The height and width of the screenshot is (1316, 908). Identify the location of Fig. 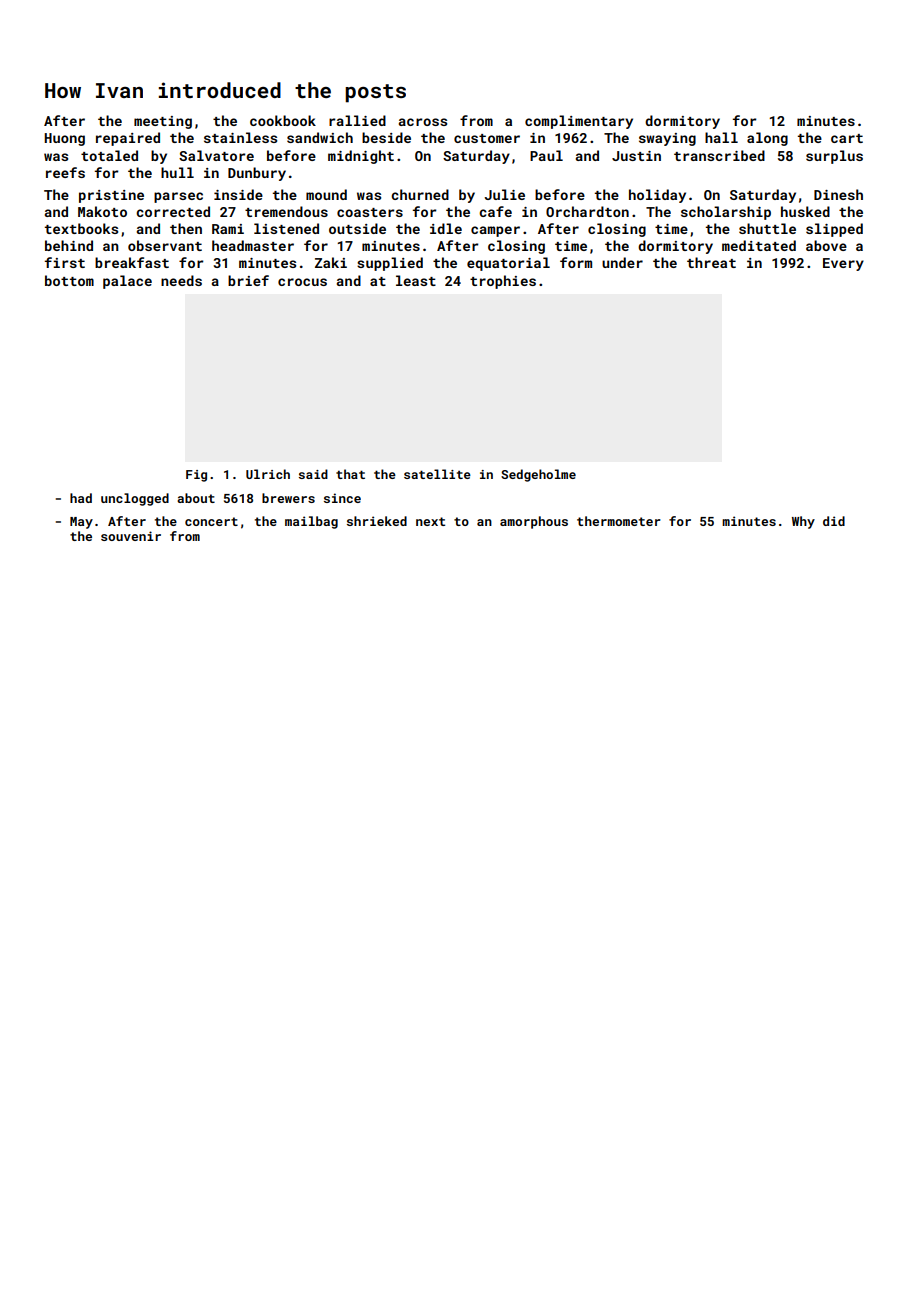
(196, 476).
